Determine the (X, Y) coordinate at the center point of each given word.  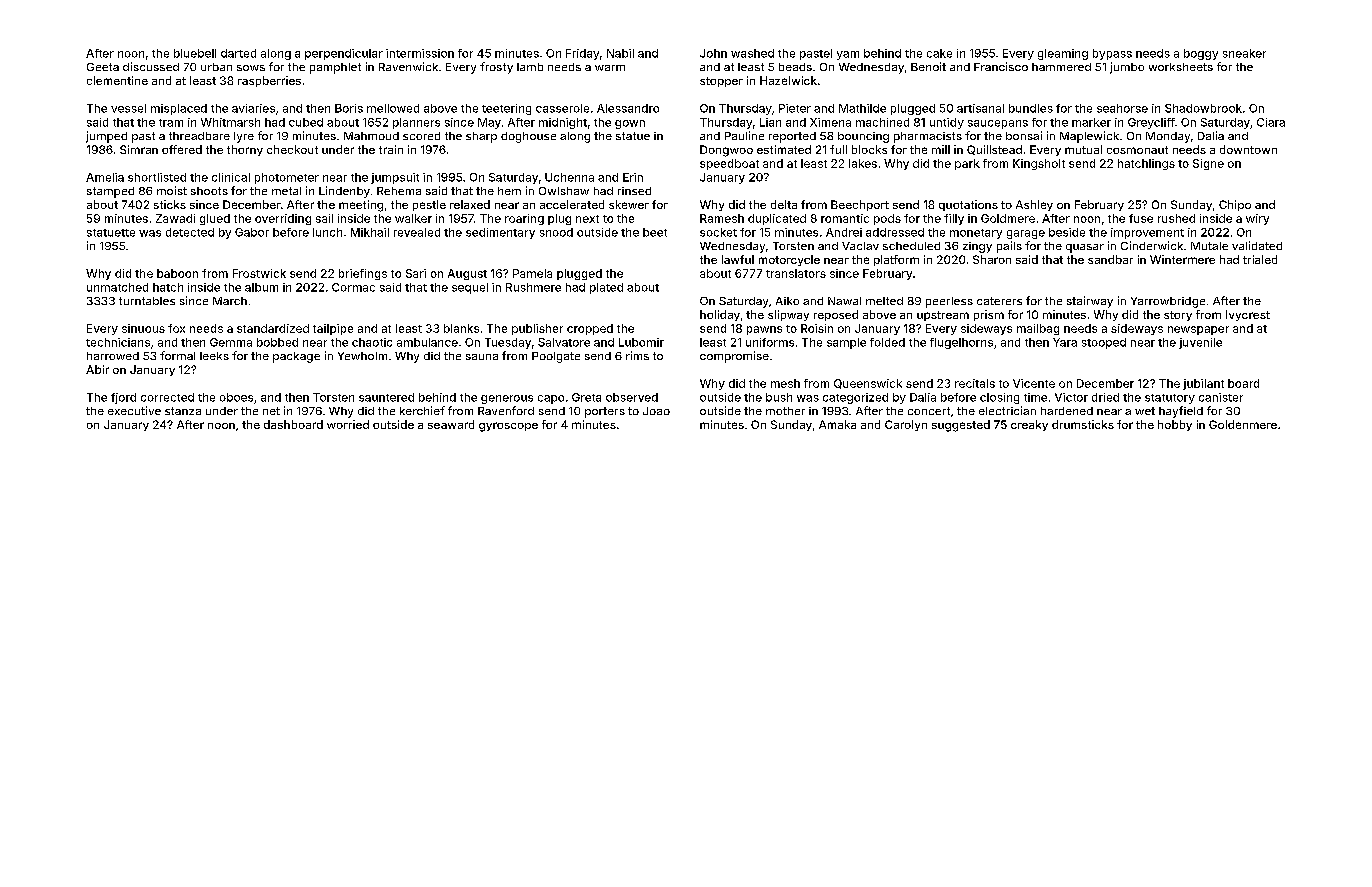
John (713, 53)
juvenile (1200, 343)
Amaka (837, 424)
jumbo (1127, 68)
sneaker (1244, 53)
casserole (562, 108)
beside (1067, 232)
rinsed (634, 191)
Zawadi (175, 218)
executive (134, 410)
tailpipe (333, 329)
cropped (590, 329)
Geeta (103, 67)
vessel (128, 108)
